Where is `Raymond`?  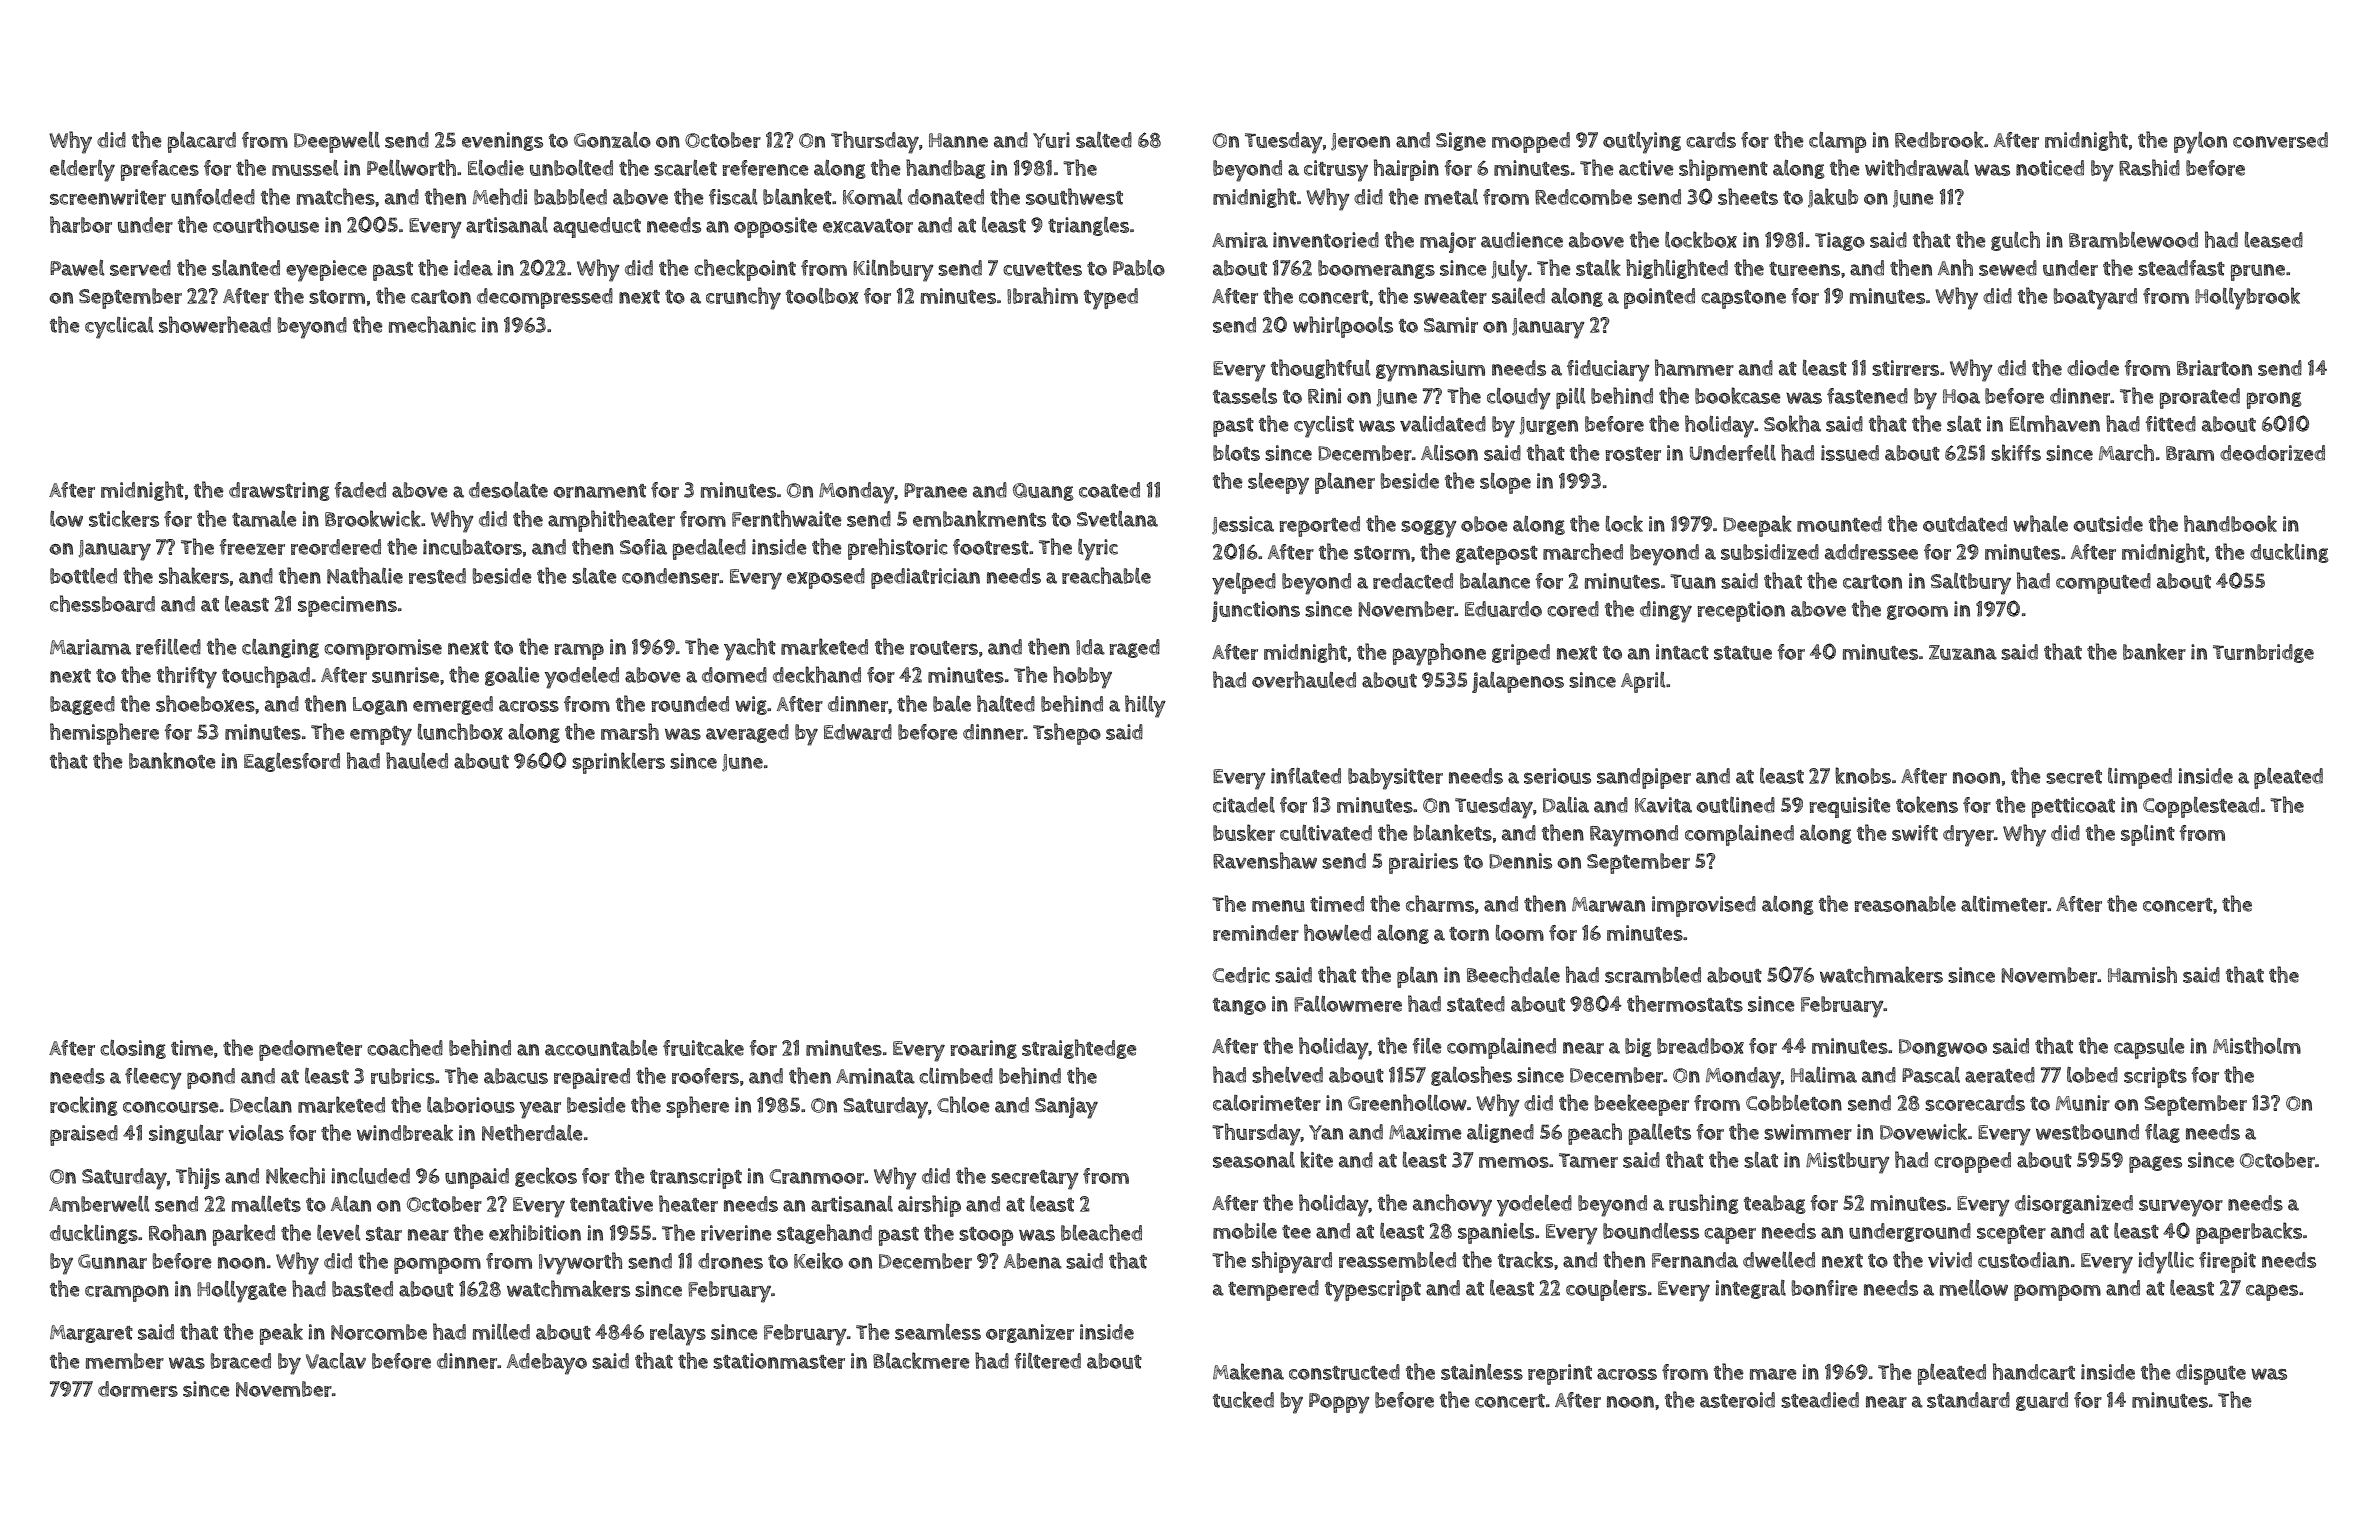
Raymond is located at coordinates (1634, 836).
